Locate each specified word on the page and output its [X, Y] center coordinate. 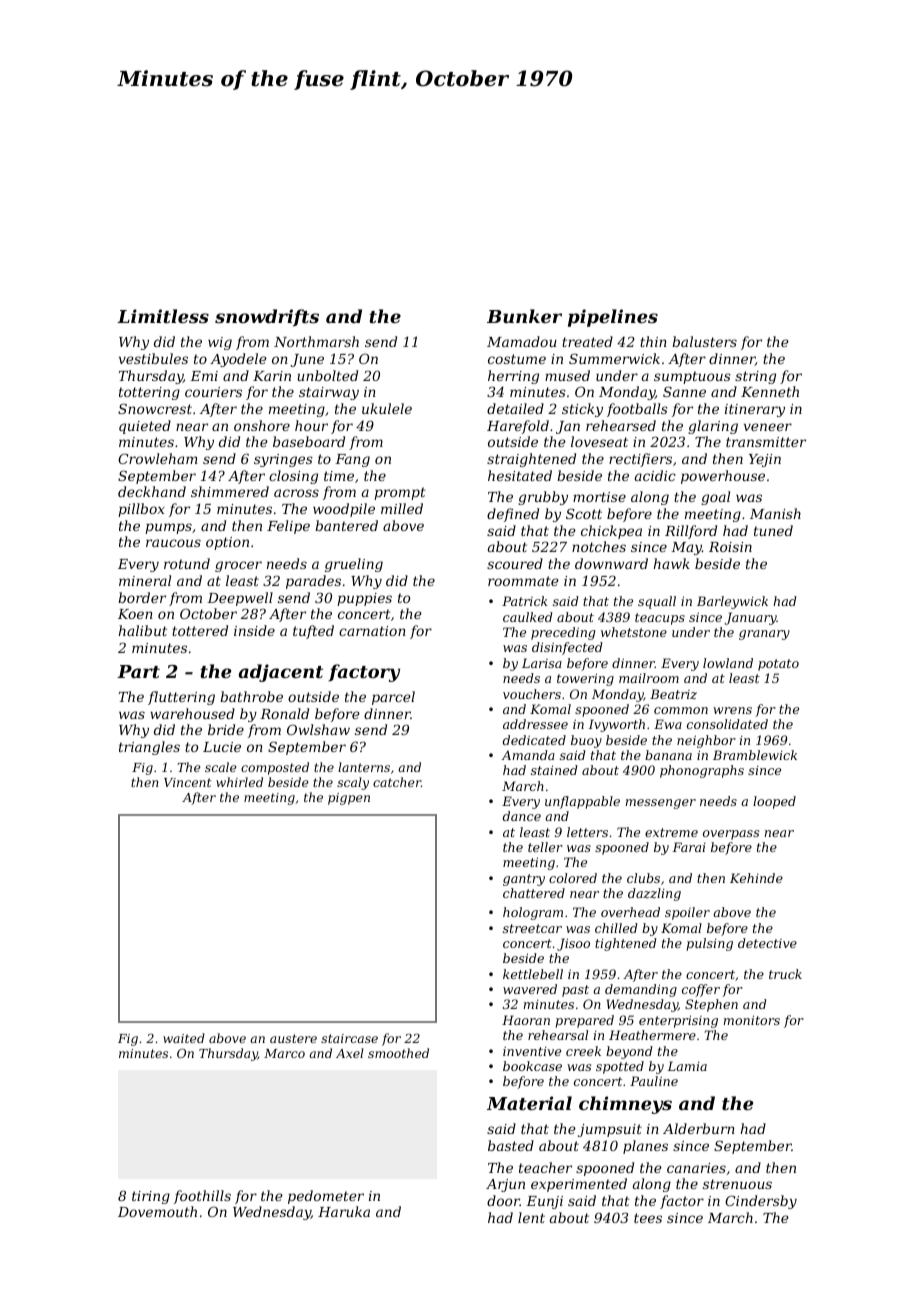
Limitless [163, 316]
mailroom [649, 678]
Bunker [524, 316]
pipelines [613, 318]
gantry [524, 880]
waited [184, 1038]
